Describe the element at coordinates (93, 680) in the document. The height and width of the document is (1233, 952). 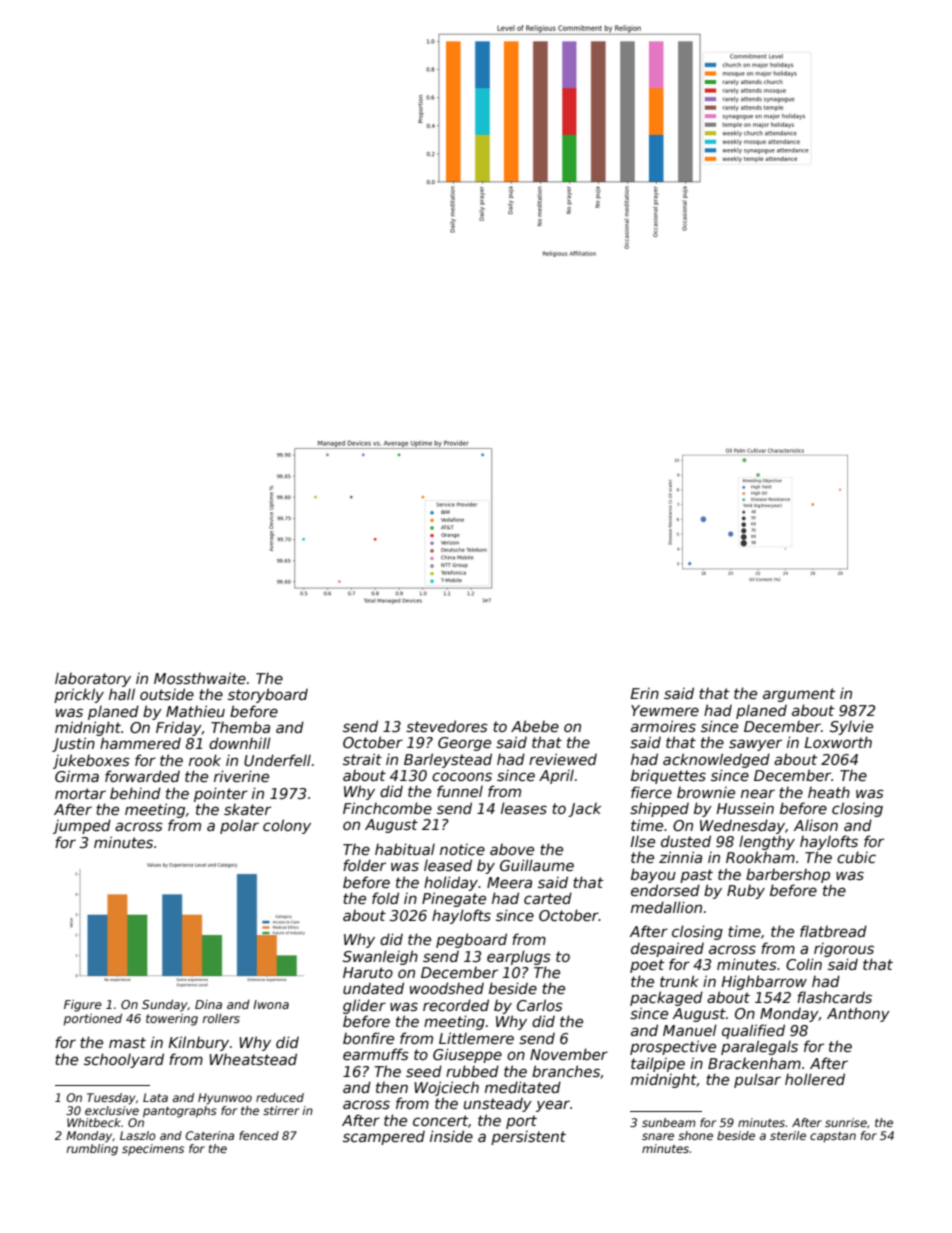
I see `laboratory` at that location.
